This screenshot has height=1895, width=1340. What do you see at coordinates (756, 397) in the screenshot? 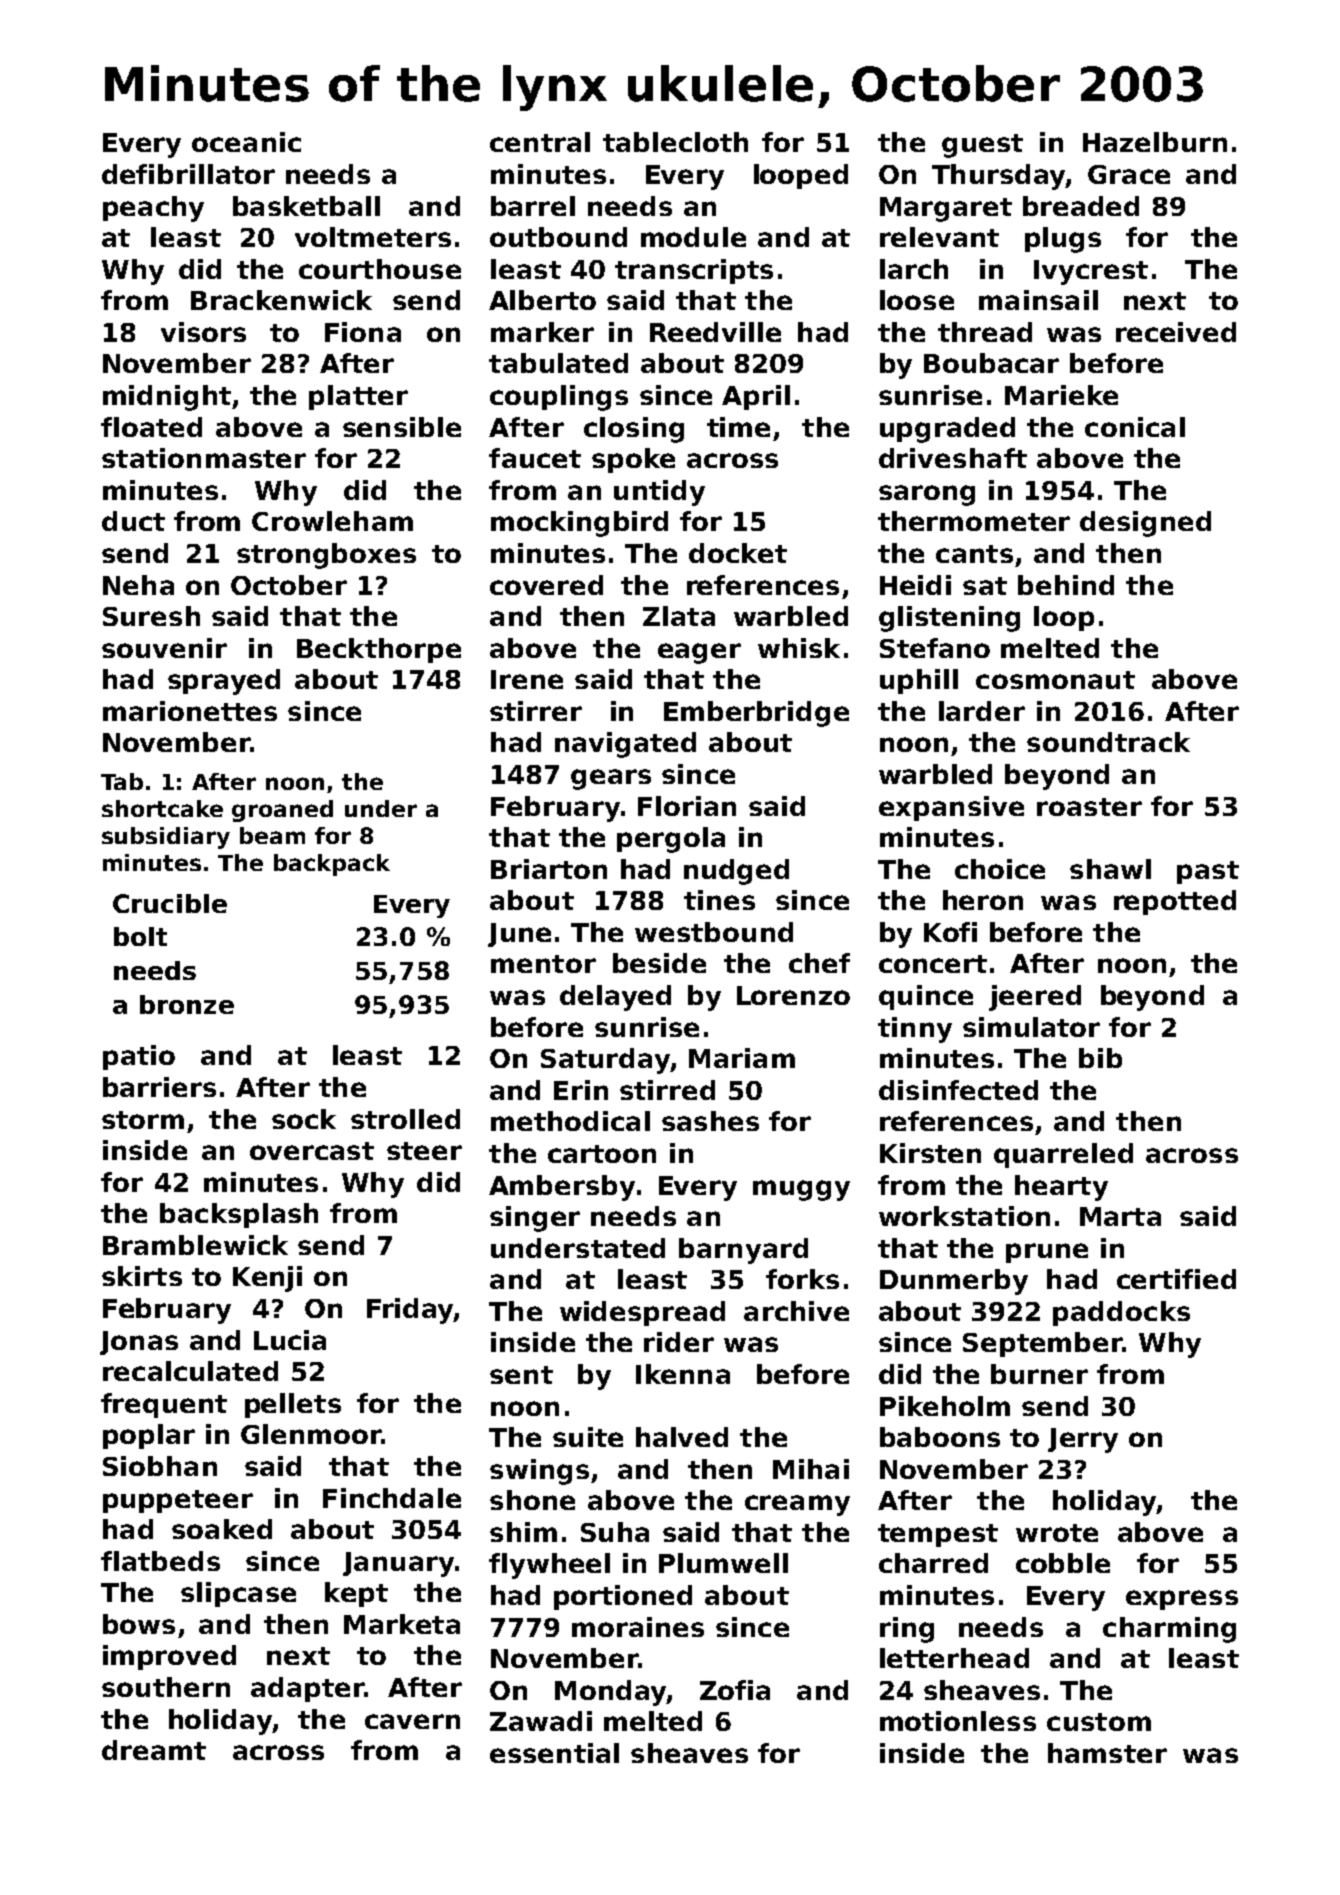
I see `April` at bounding box center [756, 397].
